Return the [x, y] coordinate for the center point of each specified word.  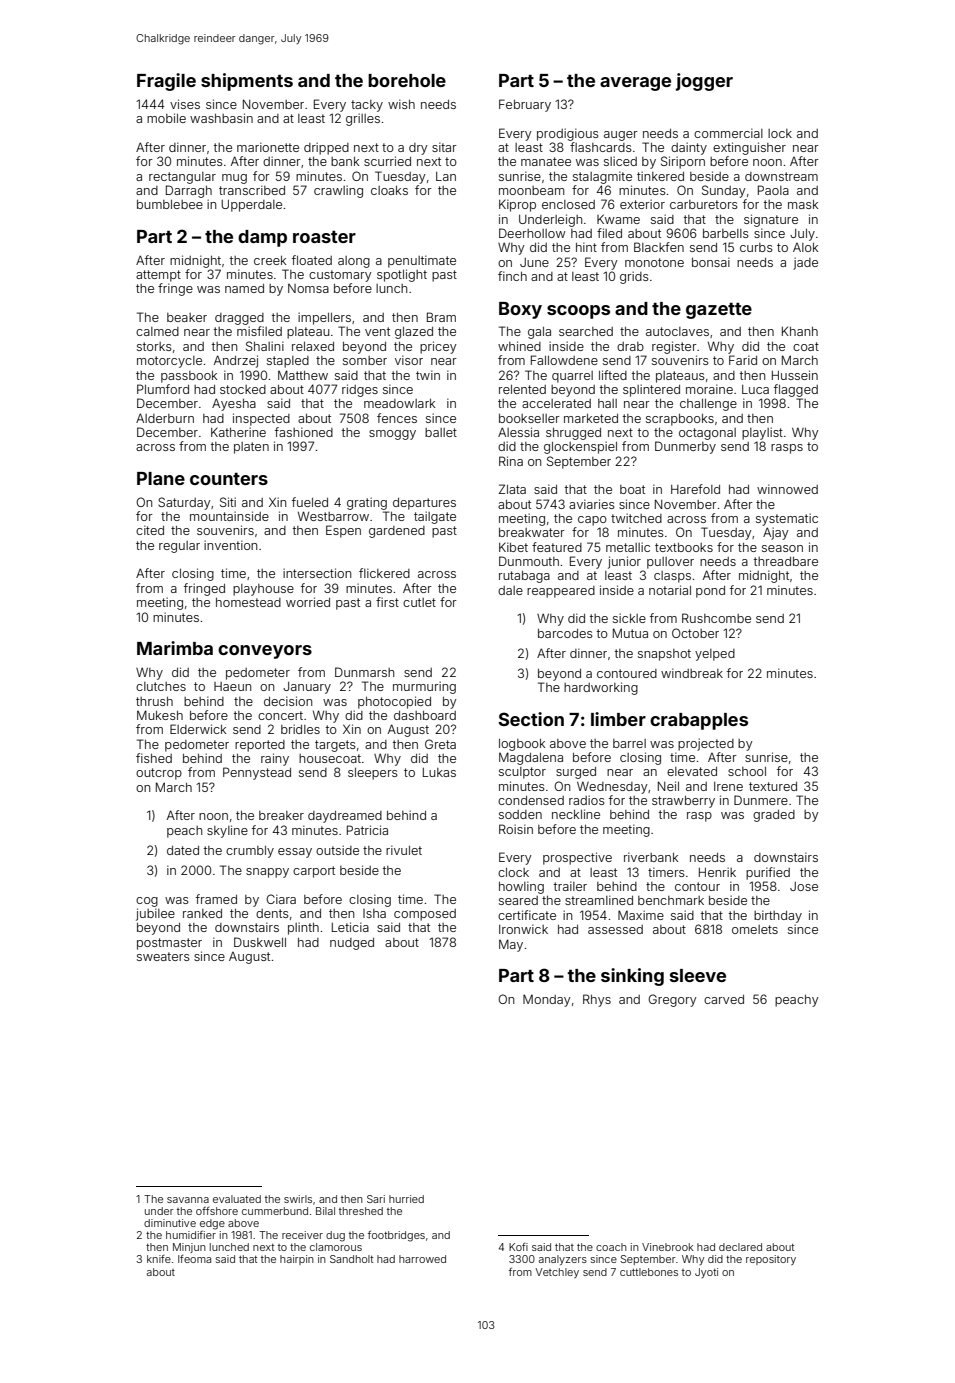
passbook [189, 377]
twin [428, 375]
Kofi [518, 1247]
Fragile [166, 82]
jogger [704, 82]
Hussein [795, 375]
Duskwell [260, 942]
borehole [407, 80]
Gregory [672, 1000]
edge [212, 1224]
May [511, 945]
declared [740, 1247]
